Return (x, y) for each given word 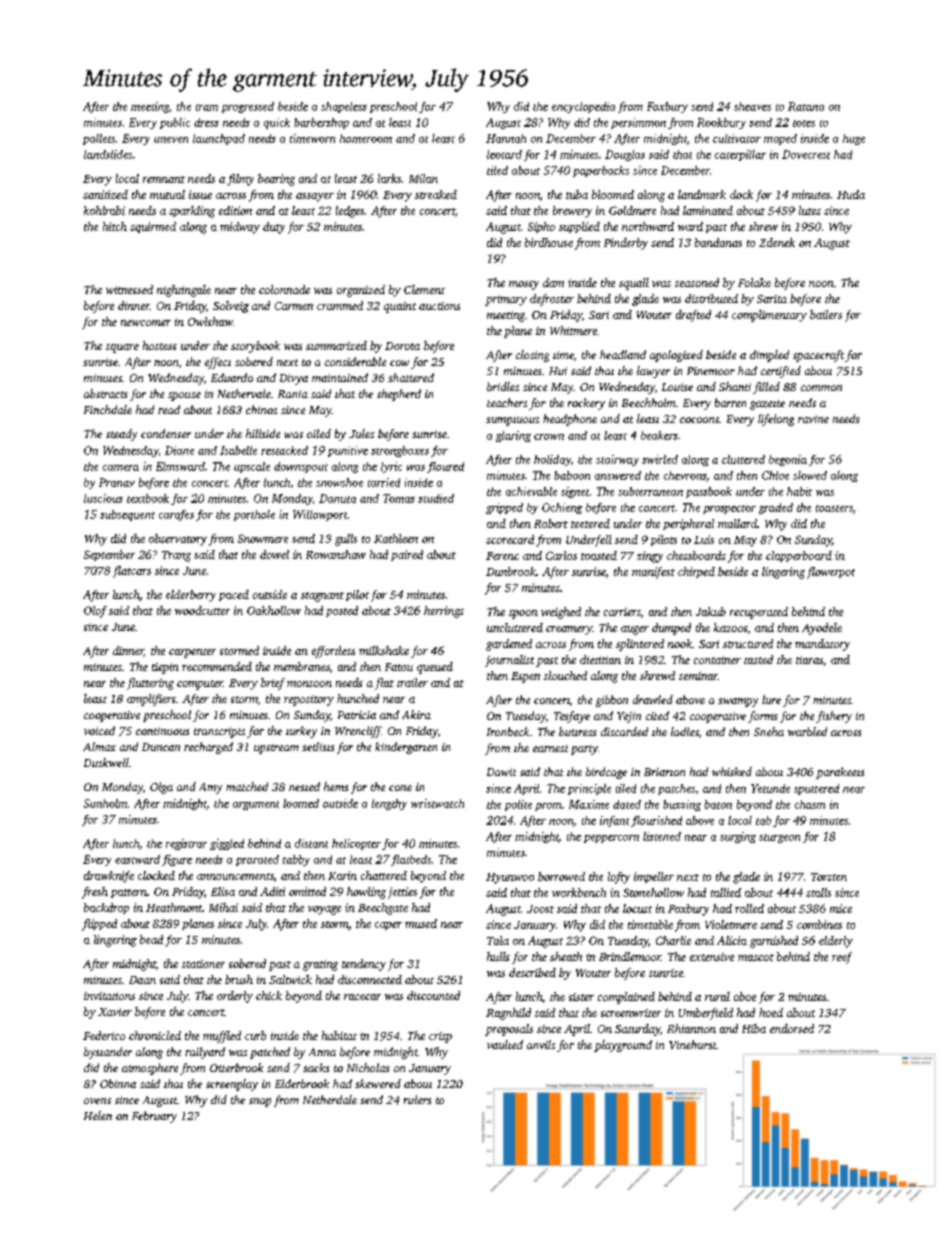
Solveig (231, 307)
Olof (95, 612)
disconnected (370, 979)
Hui (558, 371)
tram (207, 107)
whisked (732, 771)
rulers (417, 1099)
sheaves (752, 106)
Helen (98, 1115)
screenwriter (631, 1013)
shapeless (344, 107)
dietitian (600, 659)
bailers (826, 314)
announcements (235, 876)
